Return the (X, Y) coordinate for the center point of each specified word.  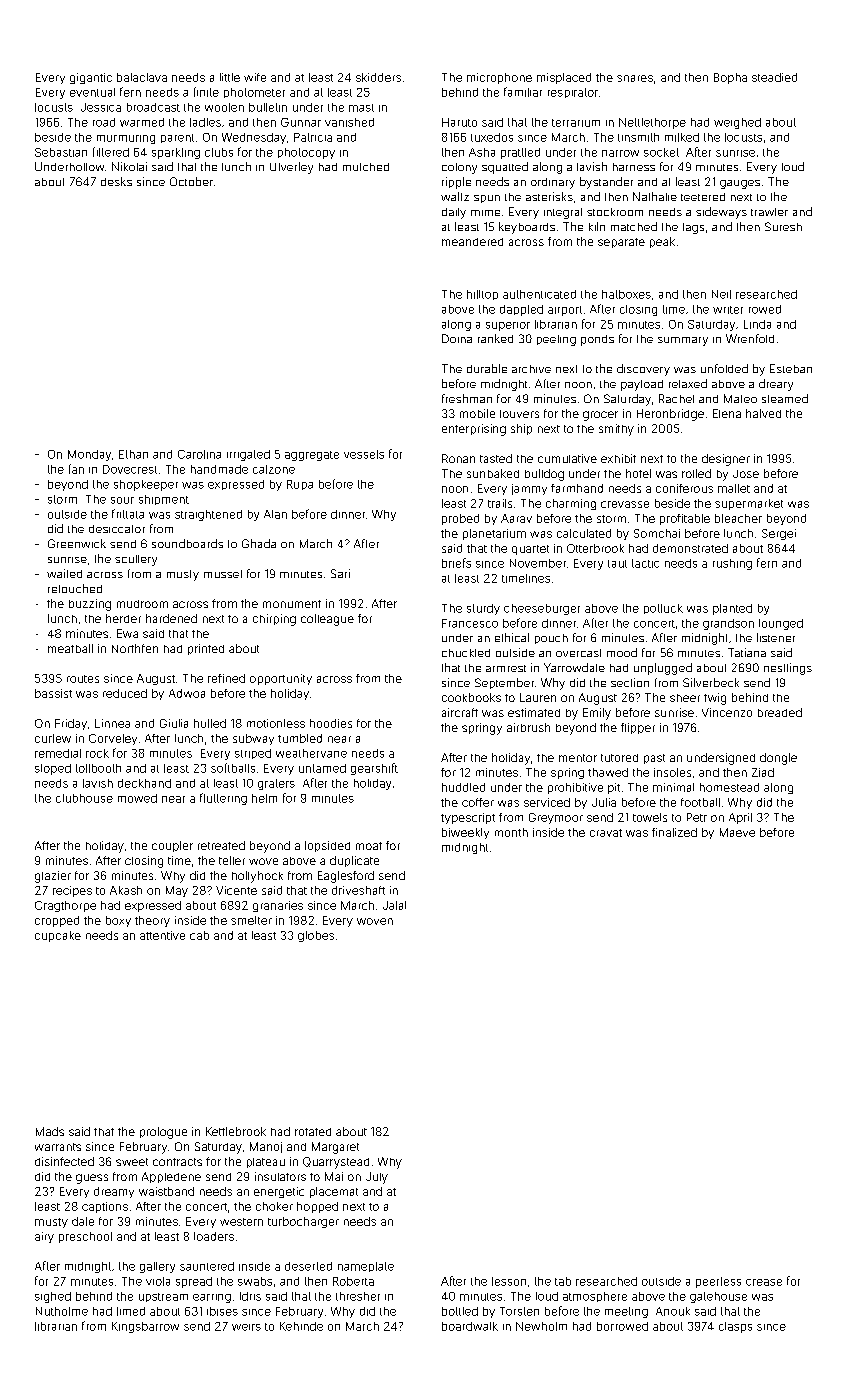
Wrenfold (750, 338)
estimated (534, 712)
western (241, 1222)
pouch (551, 639)
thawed (608, 772)
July (377, 1178)
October (191, 181)
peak (662, 242)
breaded (780, 712)
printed (206, 649)
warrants (58, 1147)
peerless (718, 1282)
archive (531, 369)
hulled (210, 723)
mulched (366, 167)
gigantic (91, 78)
